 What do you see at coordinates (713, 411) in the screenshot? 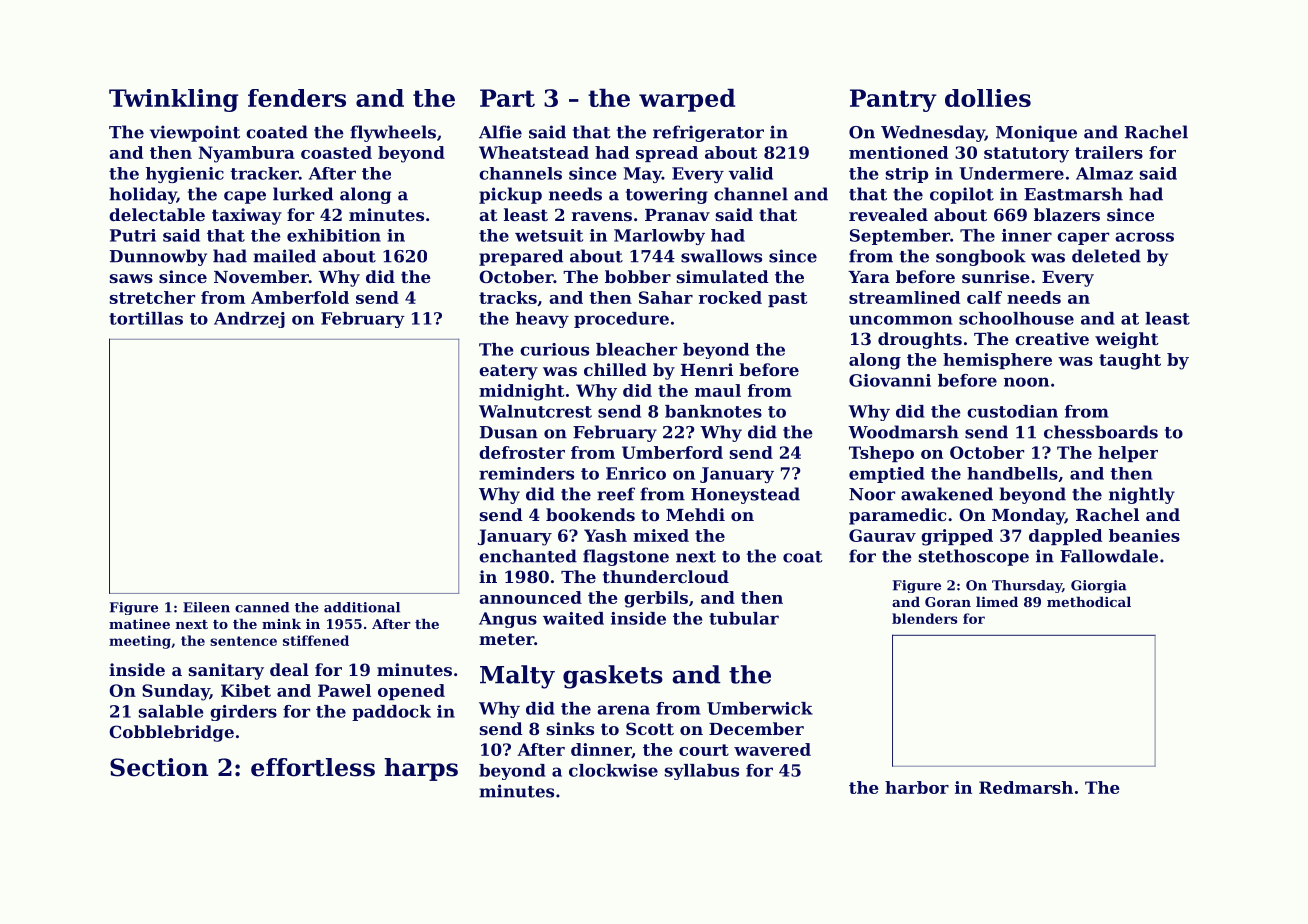
I see `banknotes` at bounding box center [713, 411].
